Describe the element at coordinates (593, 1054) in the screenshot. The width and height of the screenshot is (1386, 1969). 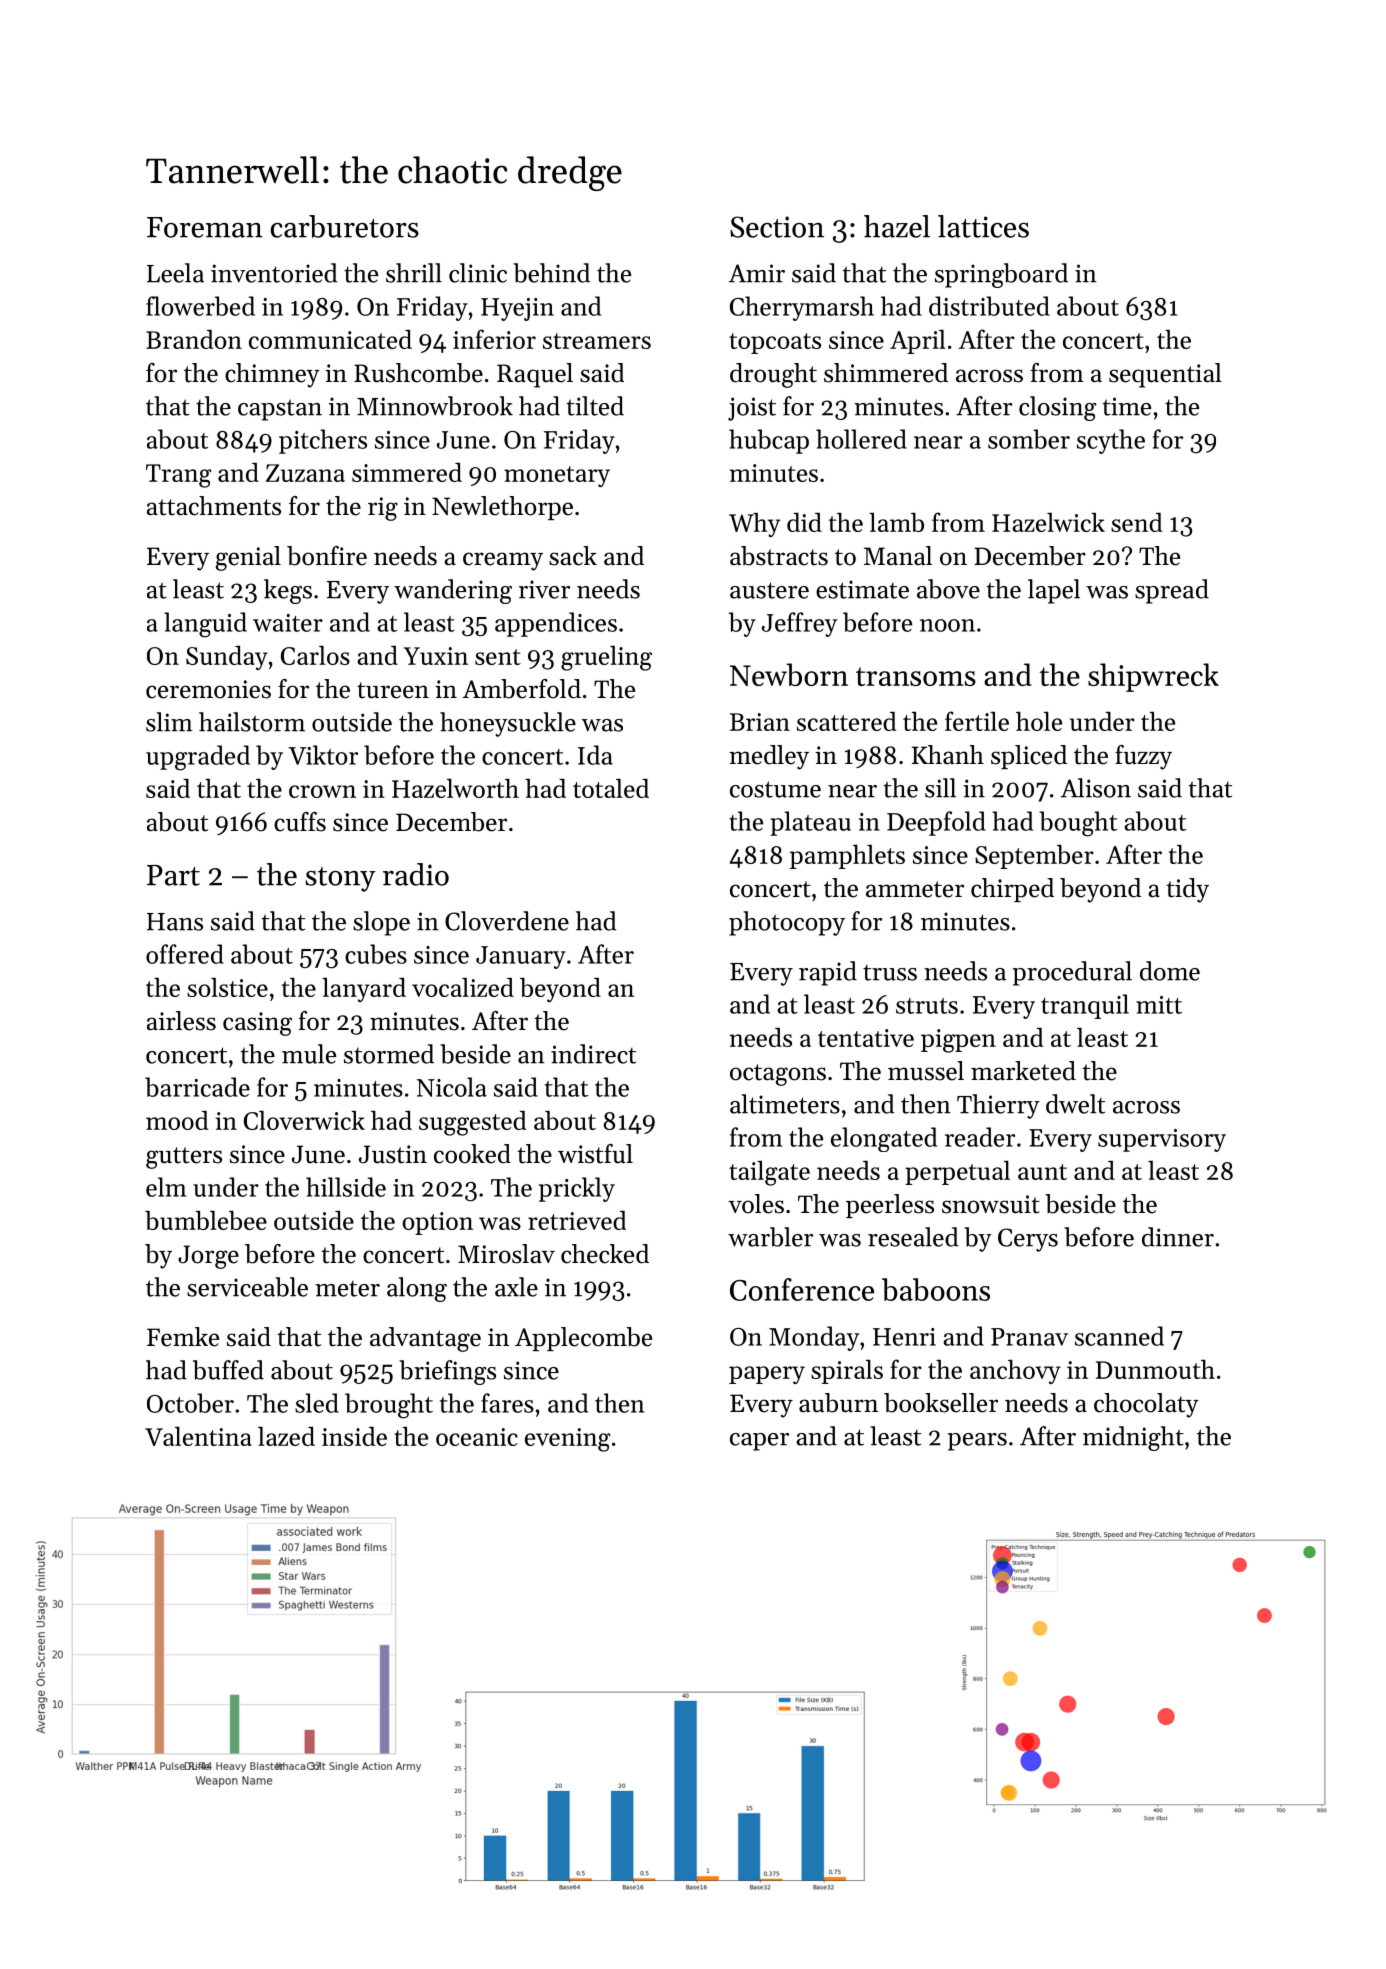
I see `indirect` at that location.
